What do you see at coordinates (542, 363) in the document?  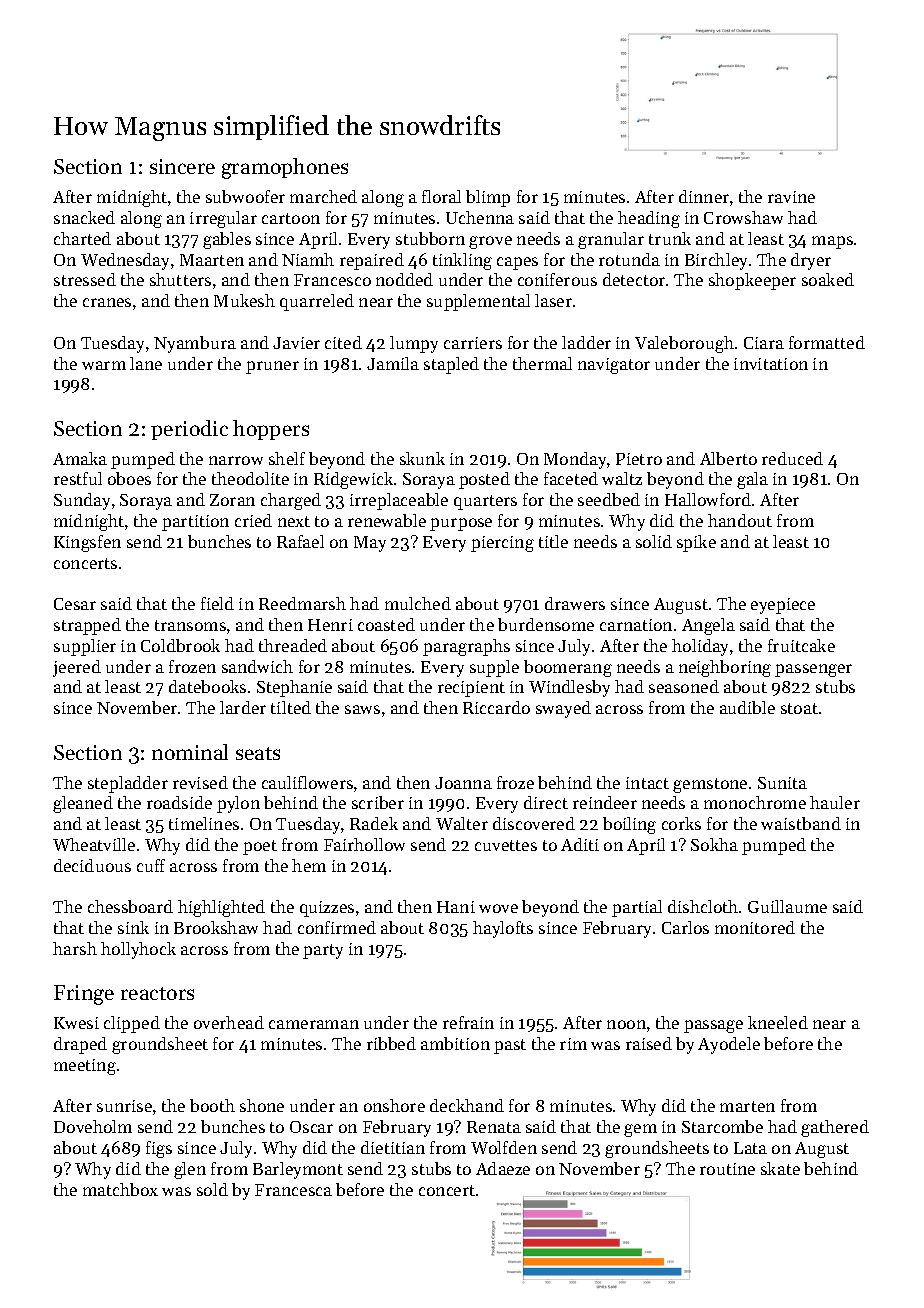 I see `thermal` at bounding box center [542, 363].
